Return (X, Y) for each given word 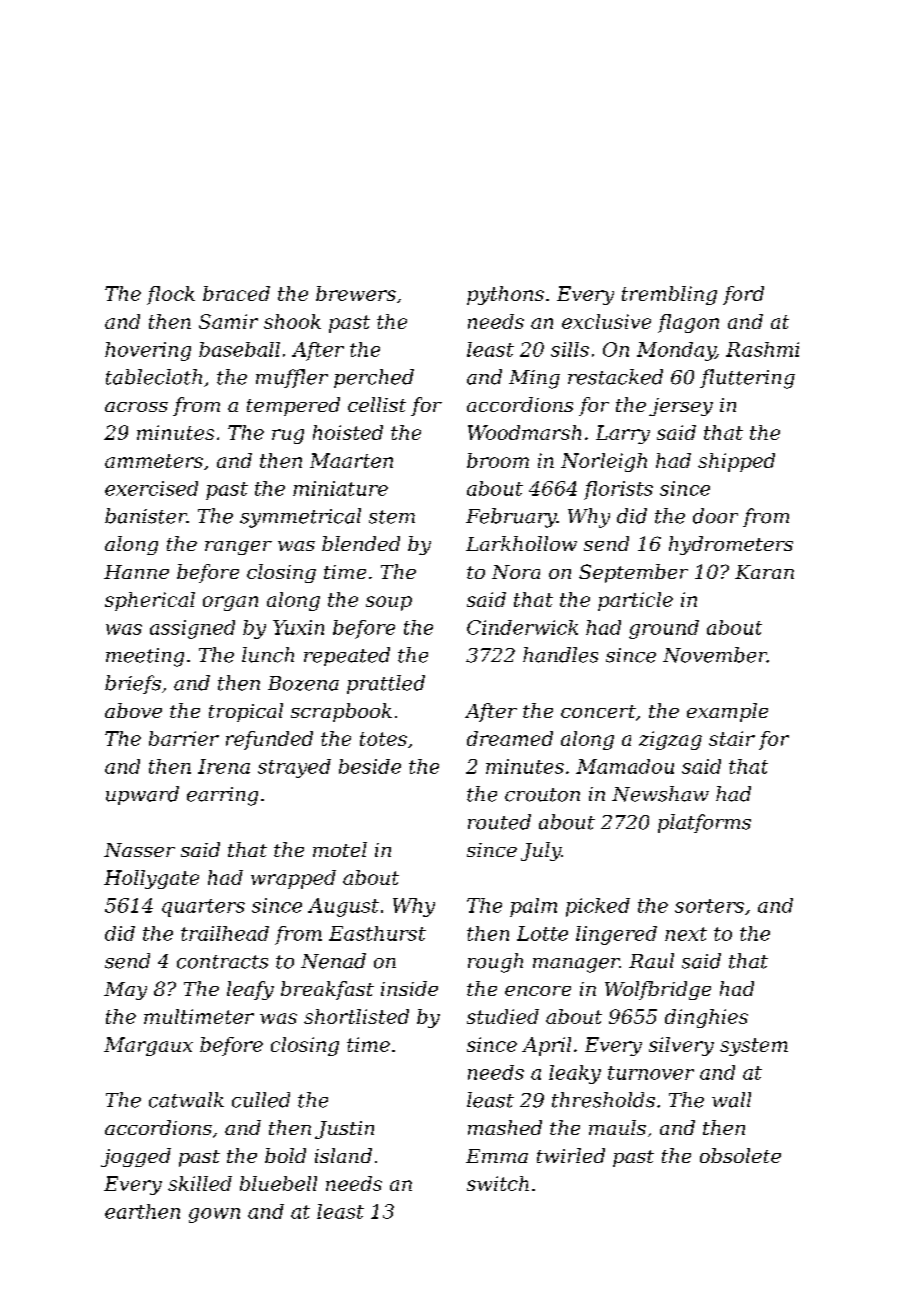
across (136, 407)
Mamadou (625, 766)
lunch (268, 655)
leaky (575, 1074)
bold (285, 1155)
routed (499, 822)
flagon (688, 323)
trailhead (225, 933)
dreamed (510, 738)
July (541, 851)
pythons (505, 295)
